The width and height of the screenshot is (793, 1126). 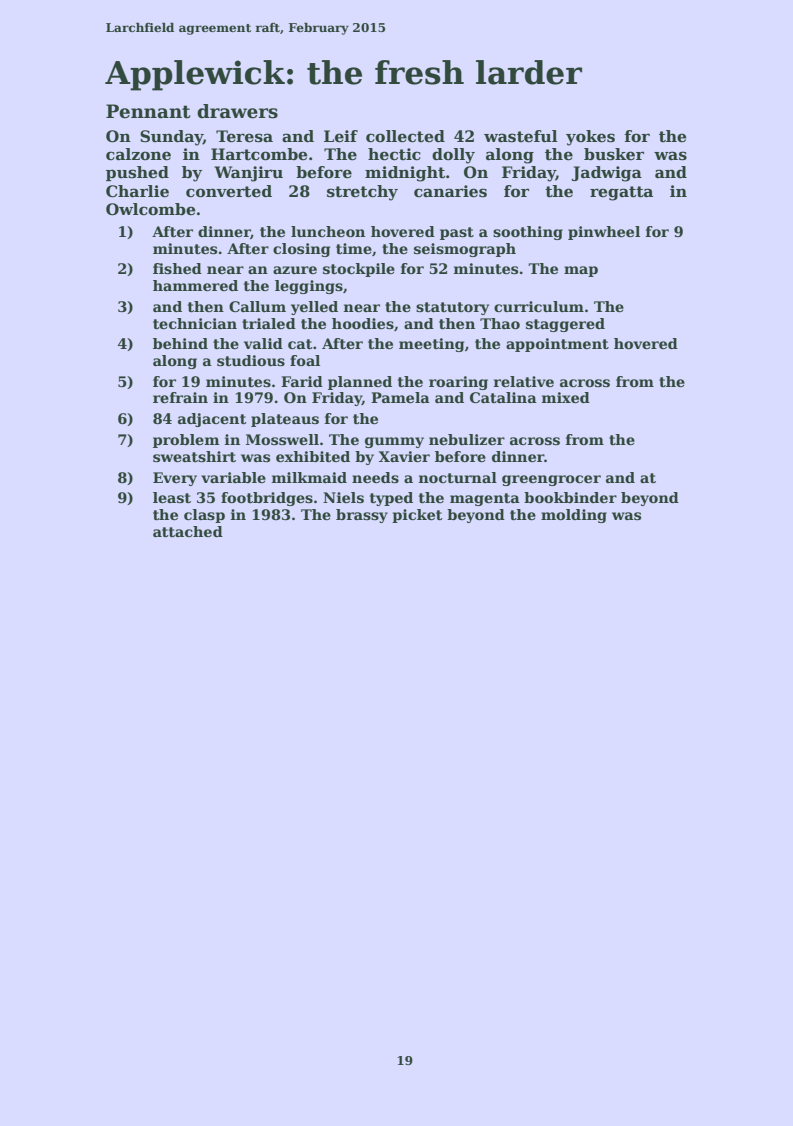 What do you see at coordinates (417, 516) in the screenshot?
I see `picket` at bounding box center [417, 516].
